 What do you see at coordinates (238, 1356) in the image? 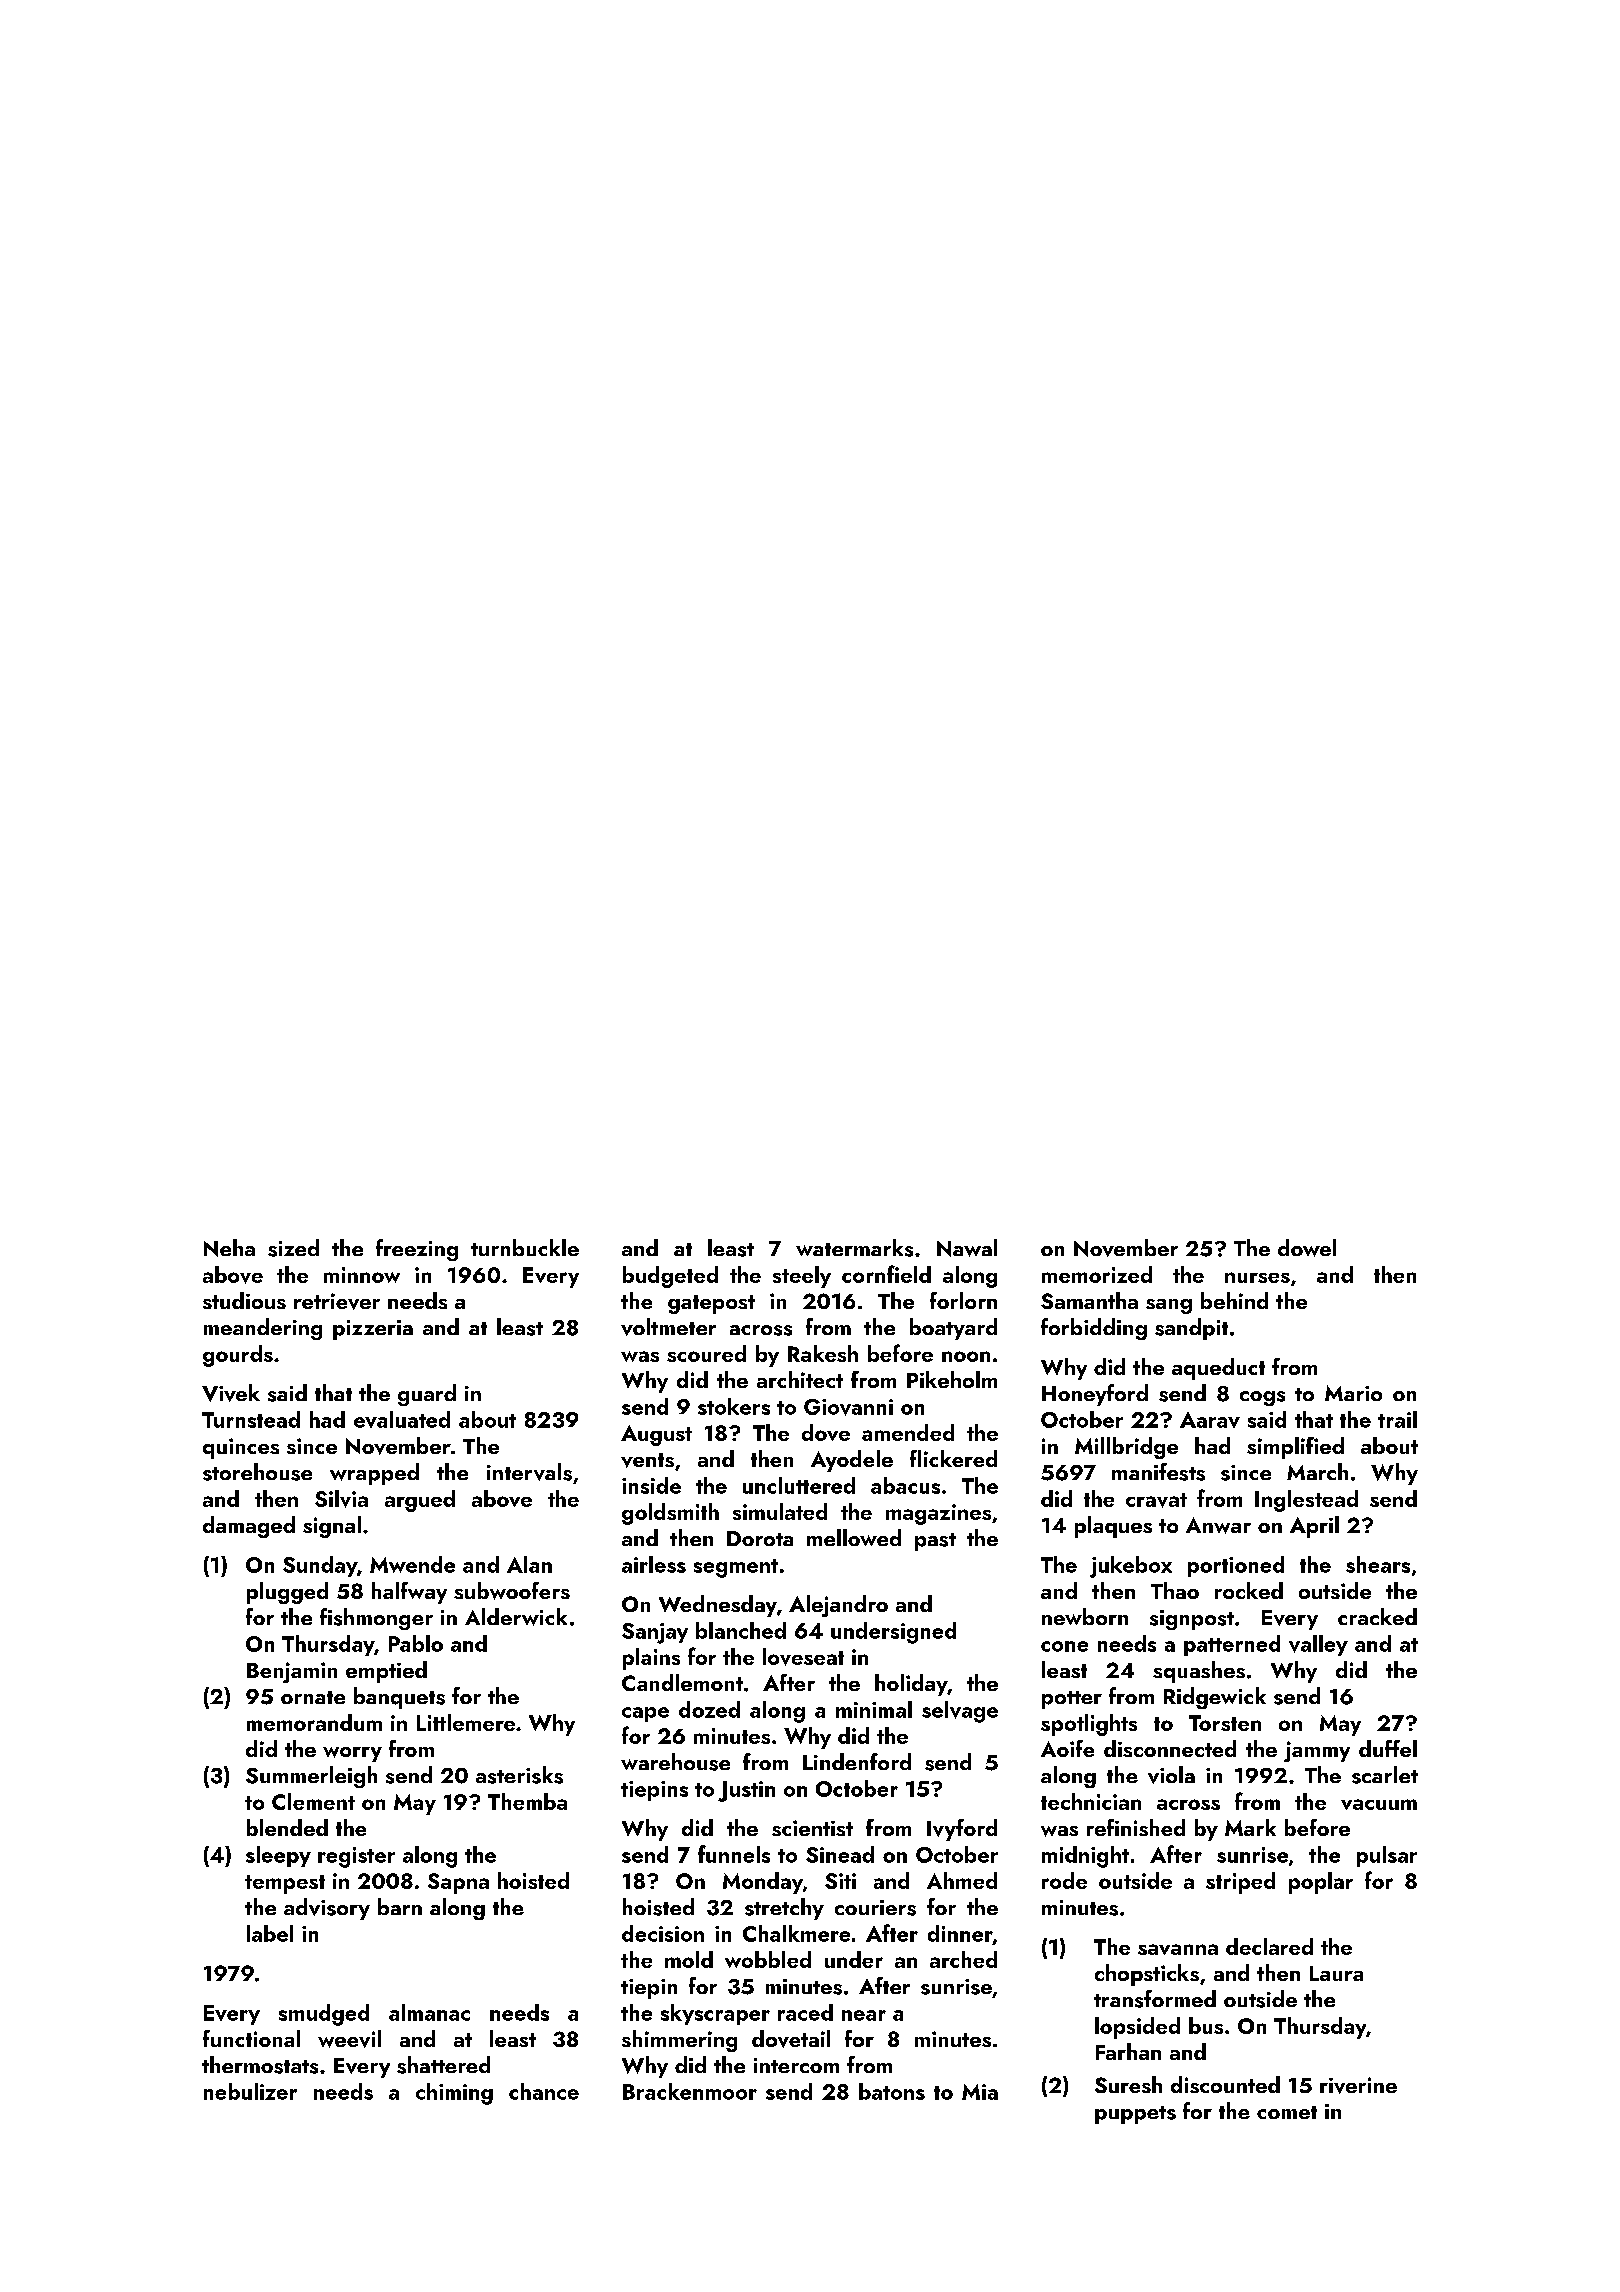
I see `gourds` at bounding box center [238, 1356].
